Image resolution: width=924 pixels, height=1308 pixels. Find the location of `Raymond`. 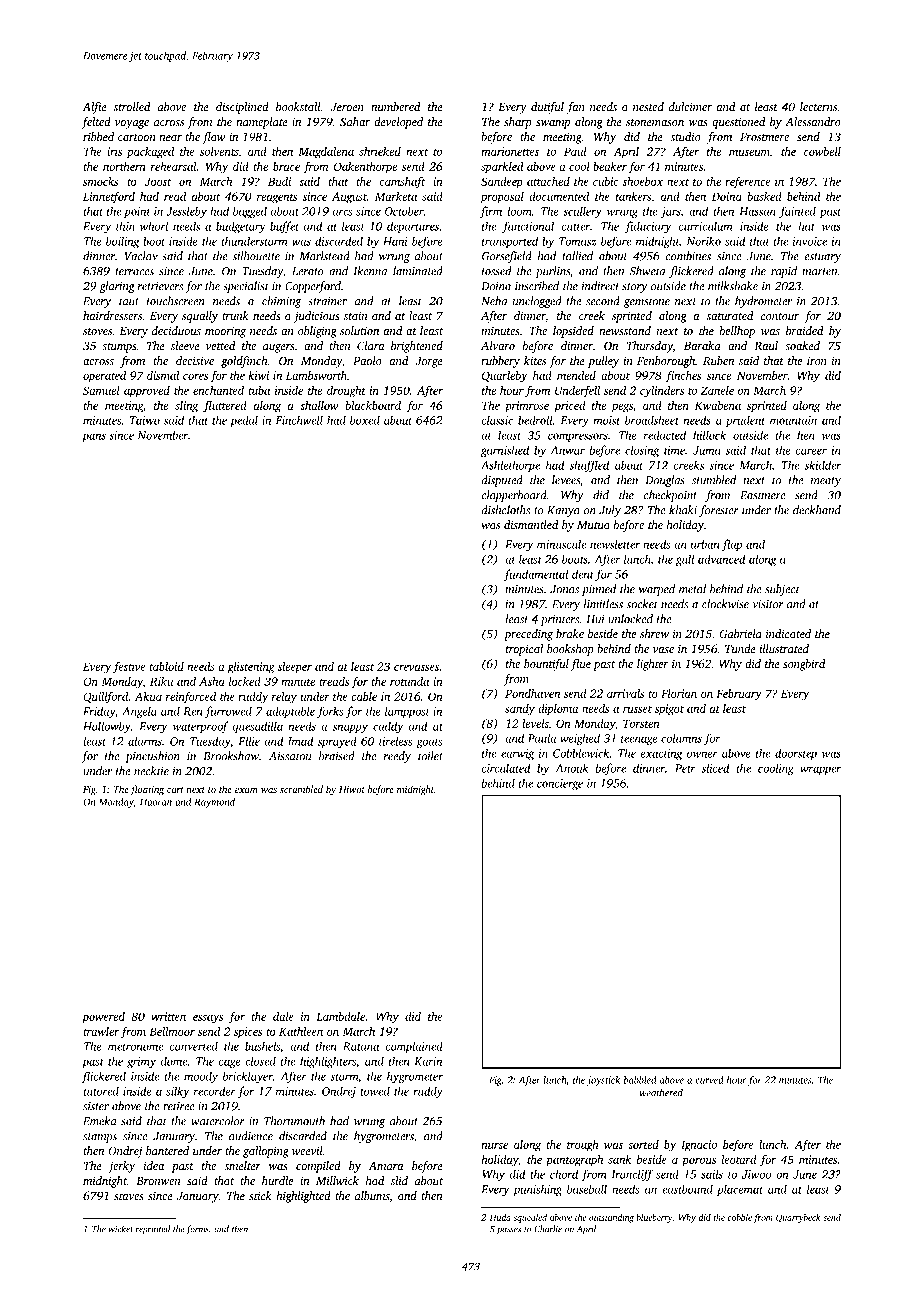

Raymond is located at coordinates (214, 803).
